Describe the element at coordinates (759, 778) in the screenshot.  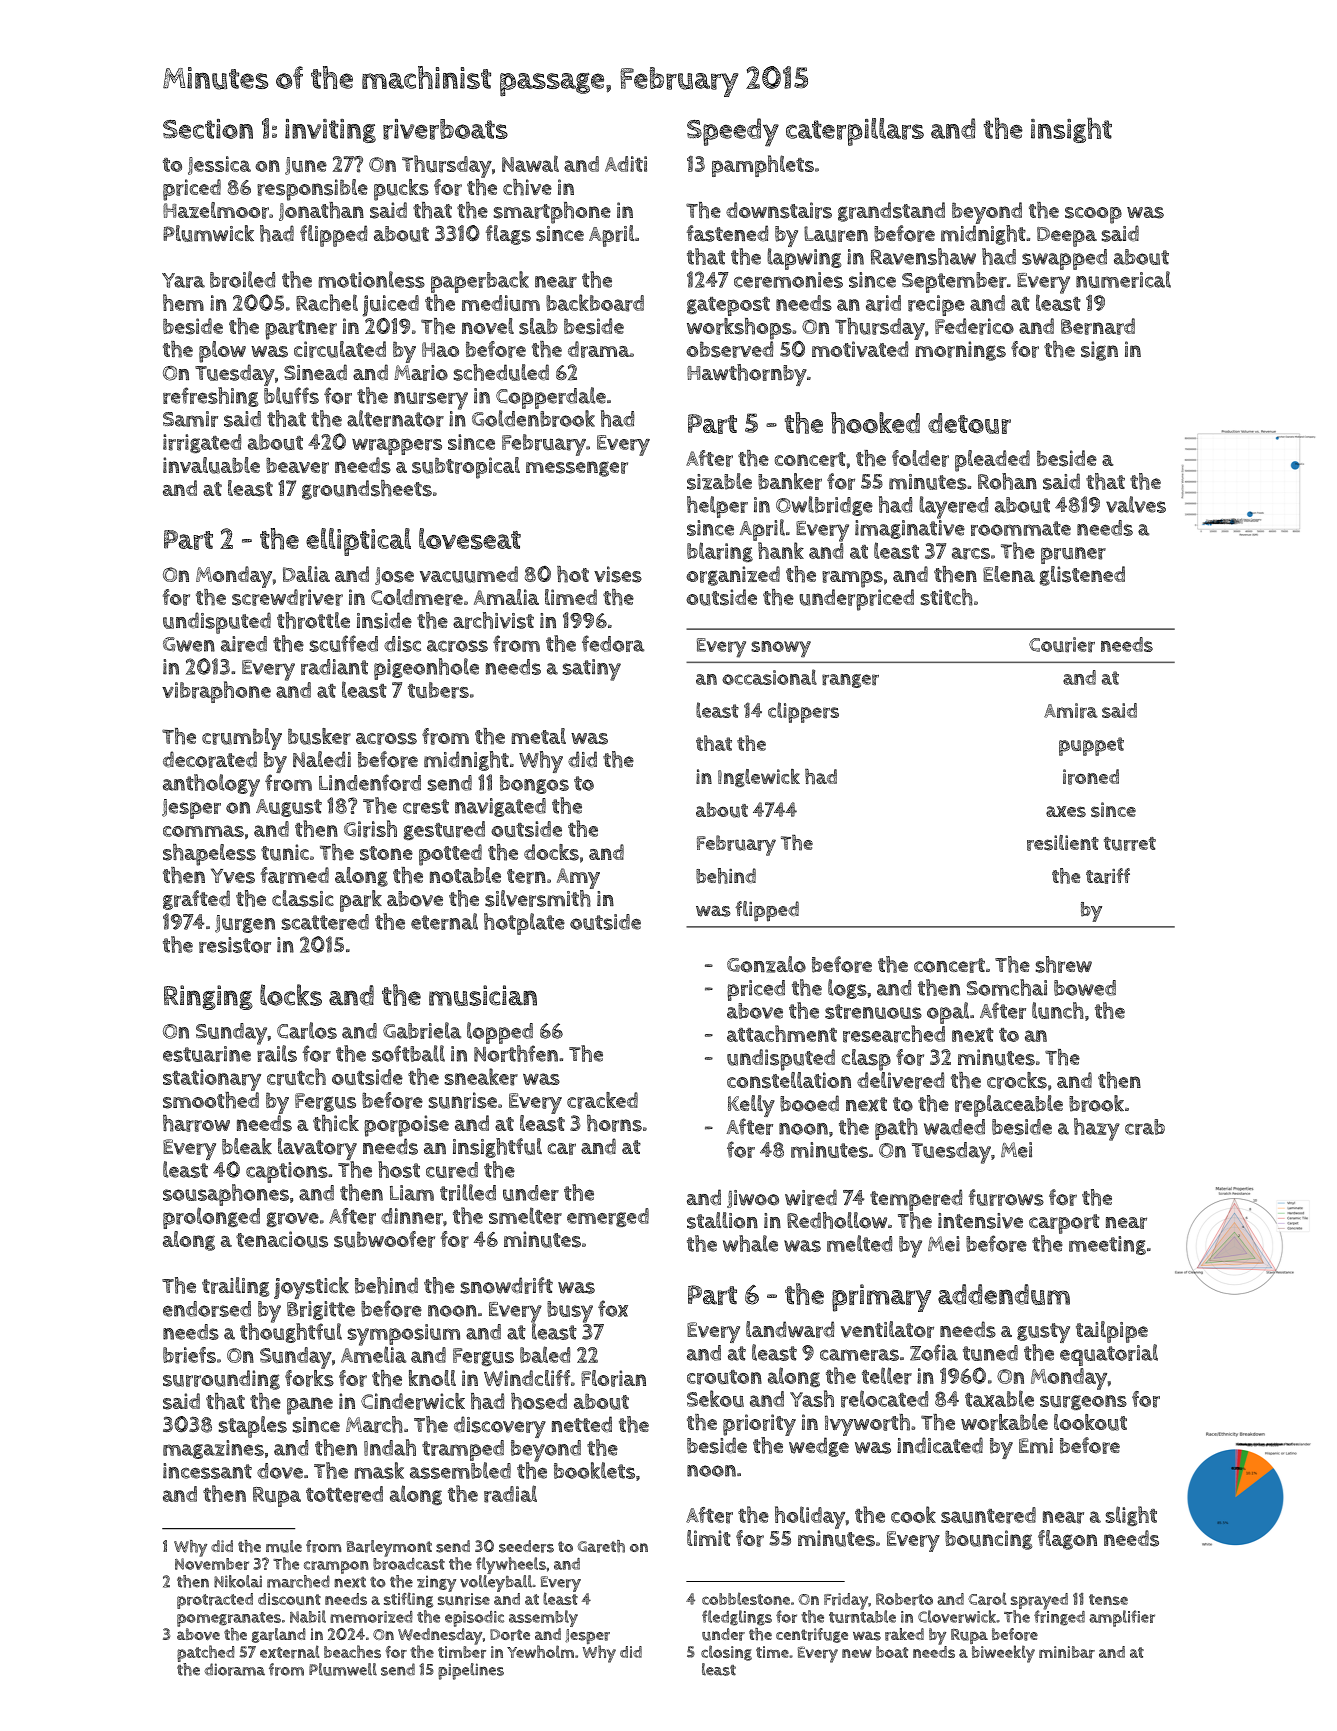
I see `Inglewick` at that location.
